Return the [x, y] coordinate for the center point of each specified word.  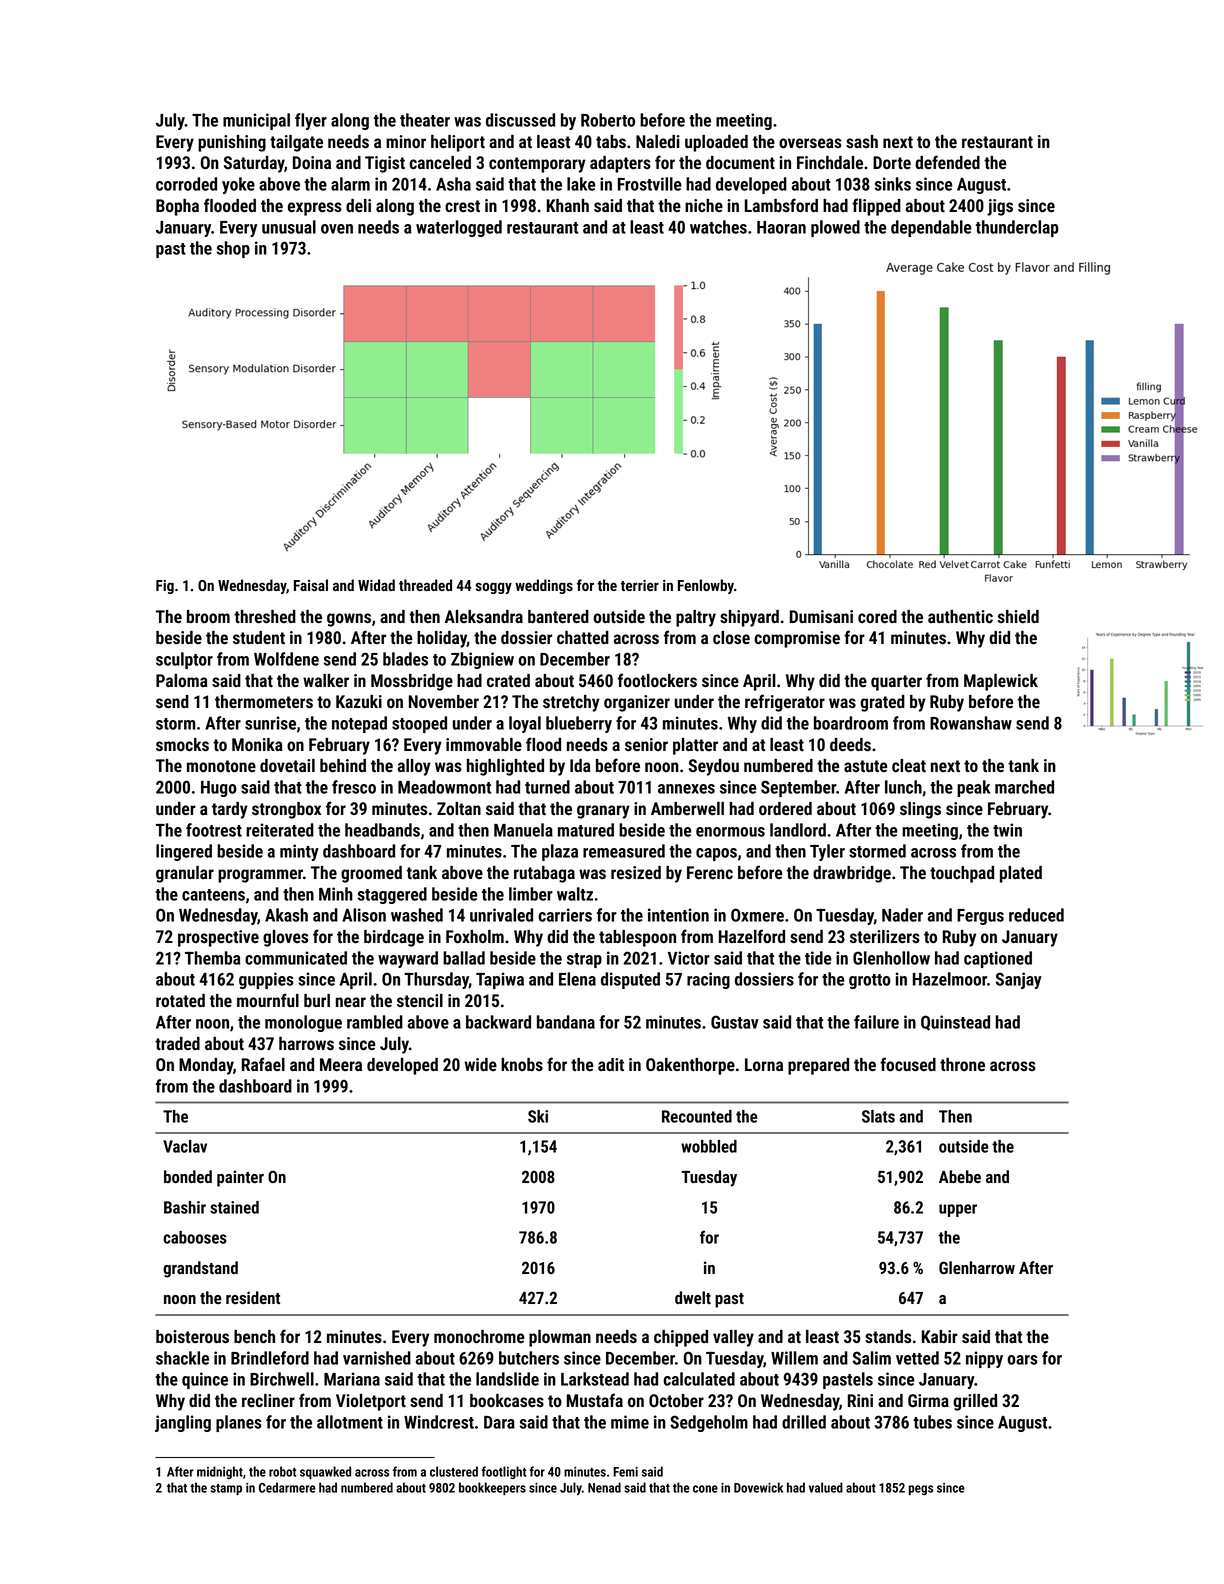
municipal [256, 121]
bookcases [507, 1400]
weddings [544, 586]
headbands [382, 830]
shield [1018, 616]
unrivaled [501, 915]
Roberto [608, 120]
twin [1007, 830]
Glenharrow [977, 1267]
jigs [1000, 207]
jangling [183, 1423]
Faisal [311, 585]
